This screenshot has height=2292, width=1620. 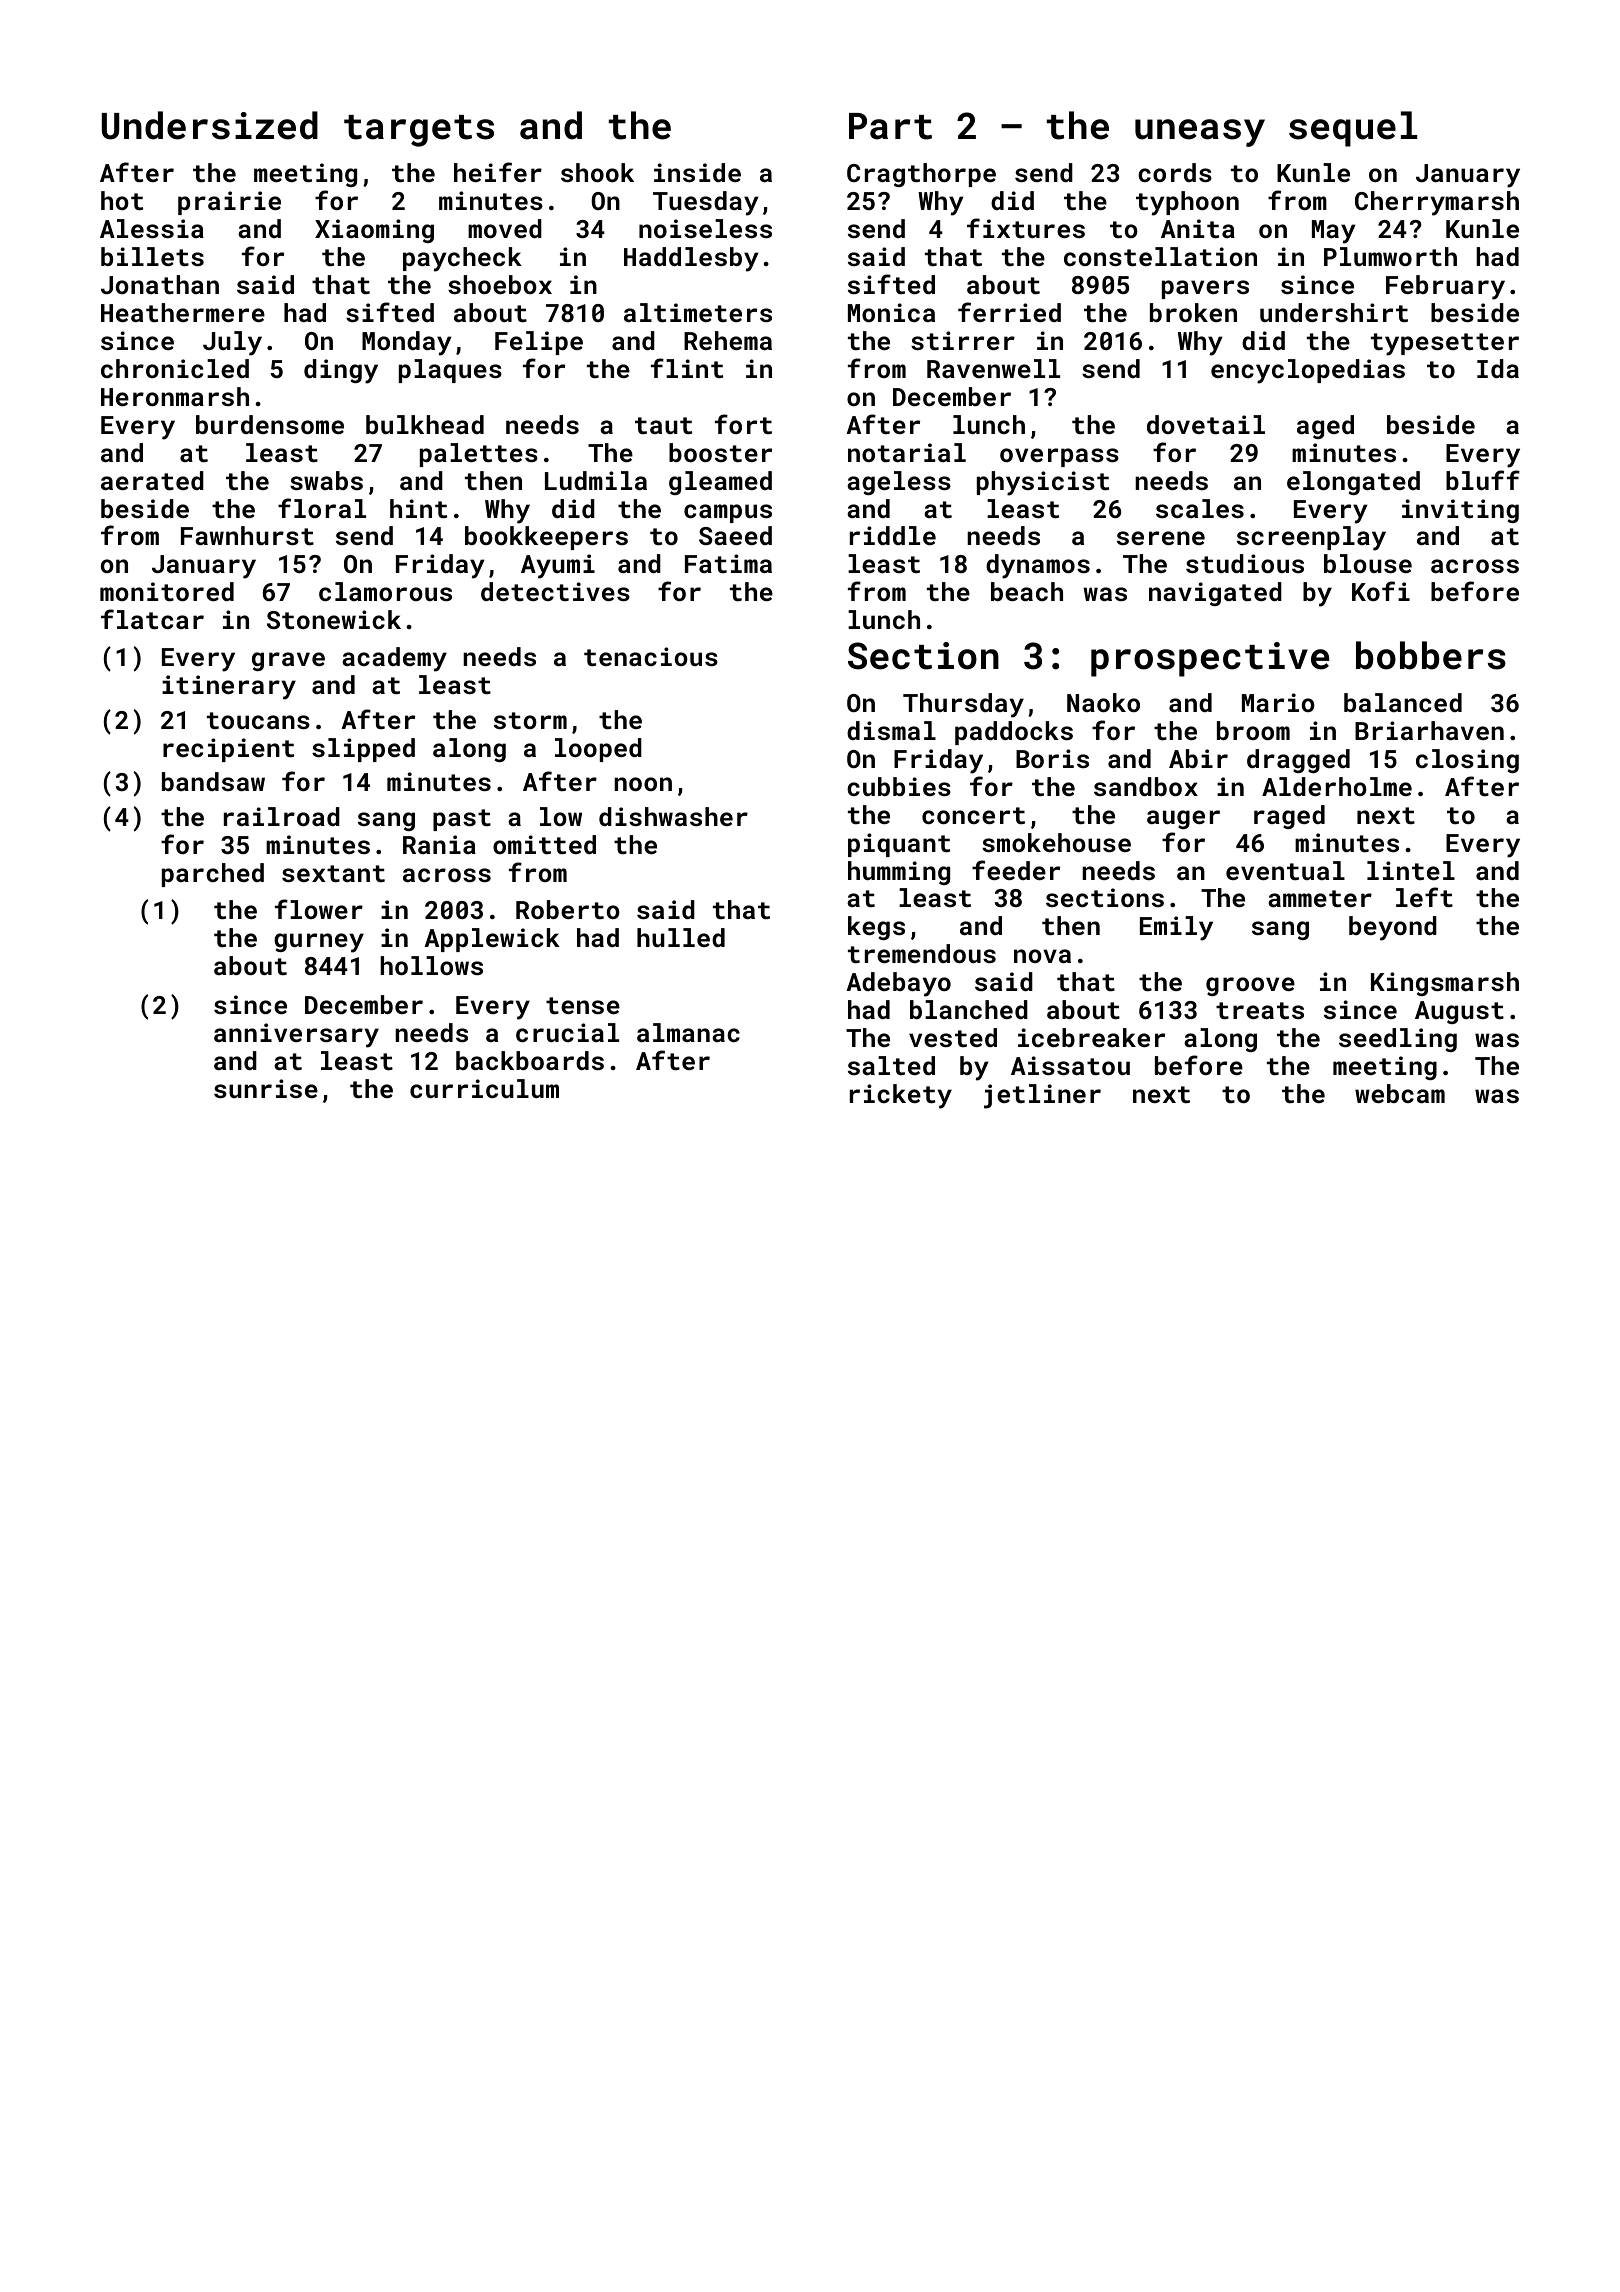 What do you see at coordinates (1206, 424) in the screenshot?
I see `dovetail` at bounding box center [1206, 424].
